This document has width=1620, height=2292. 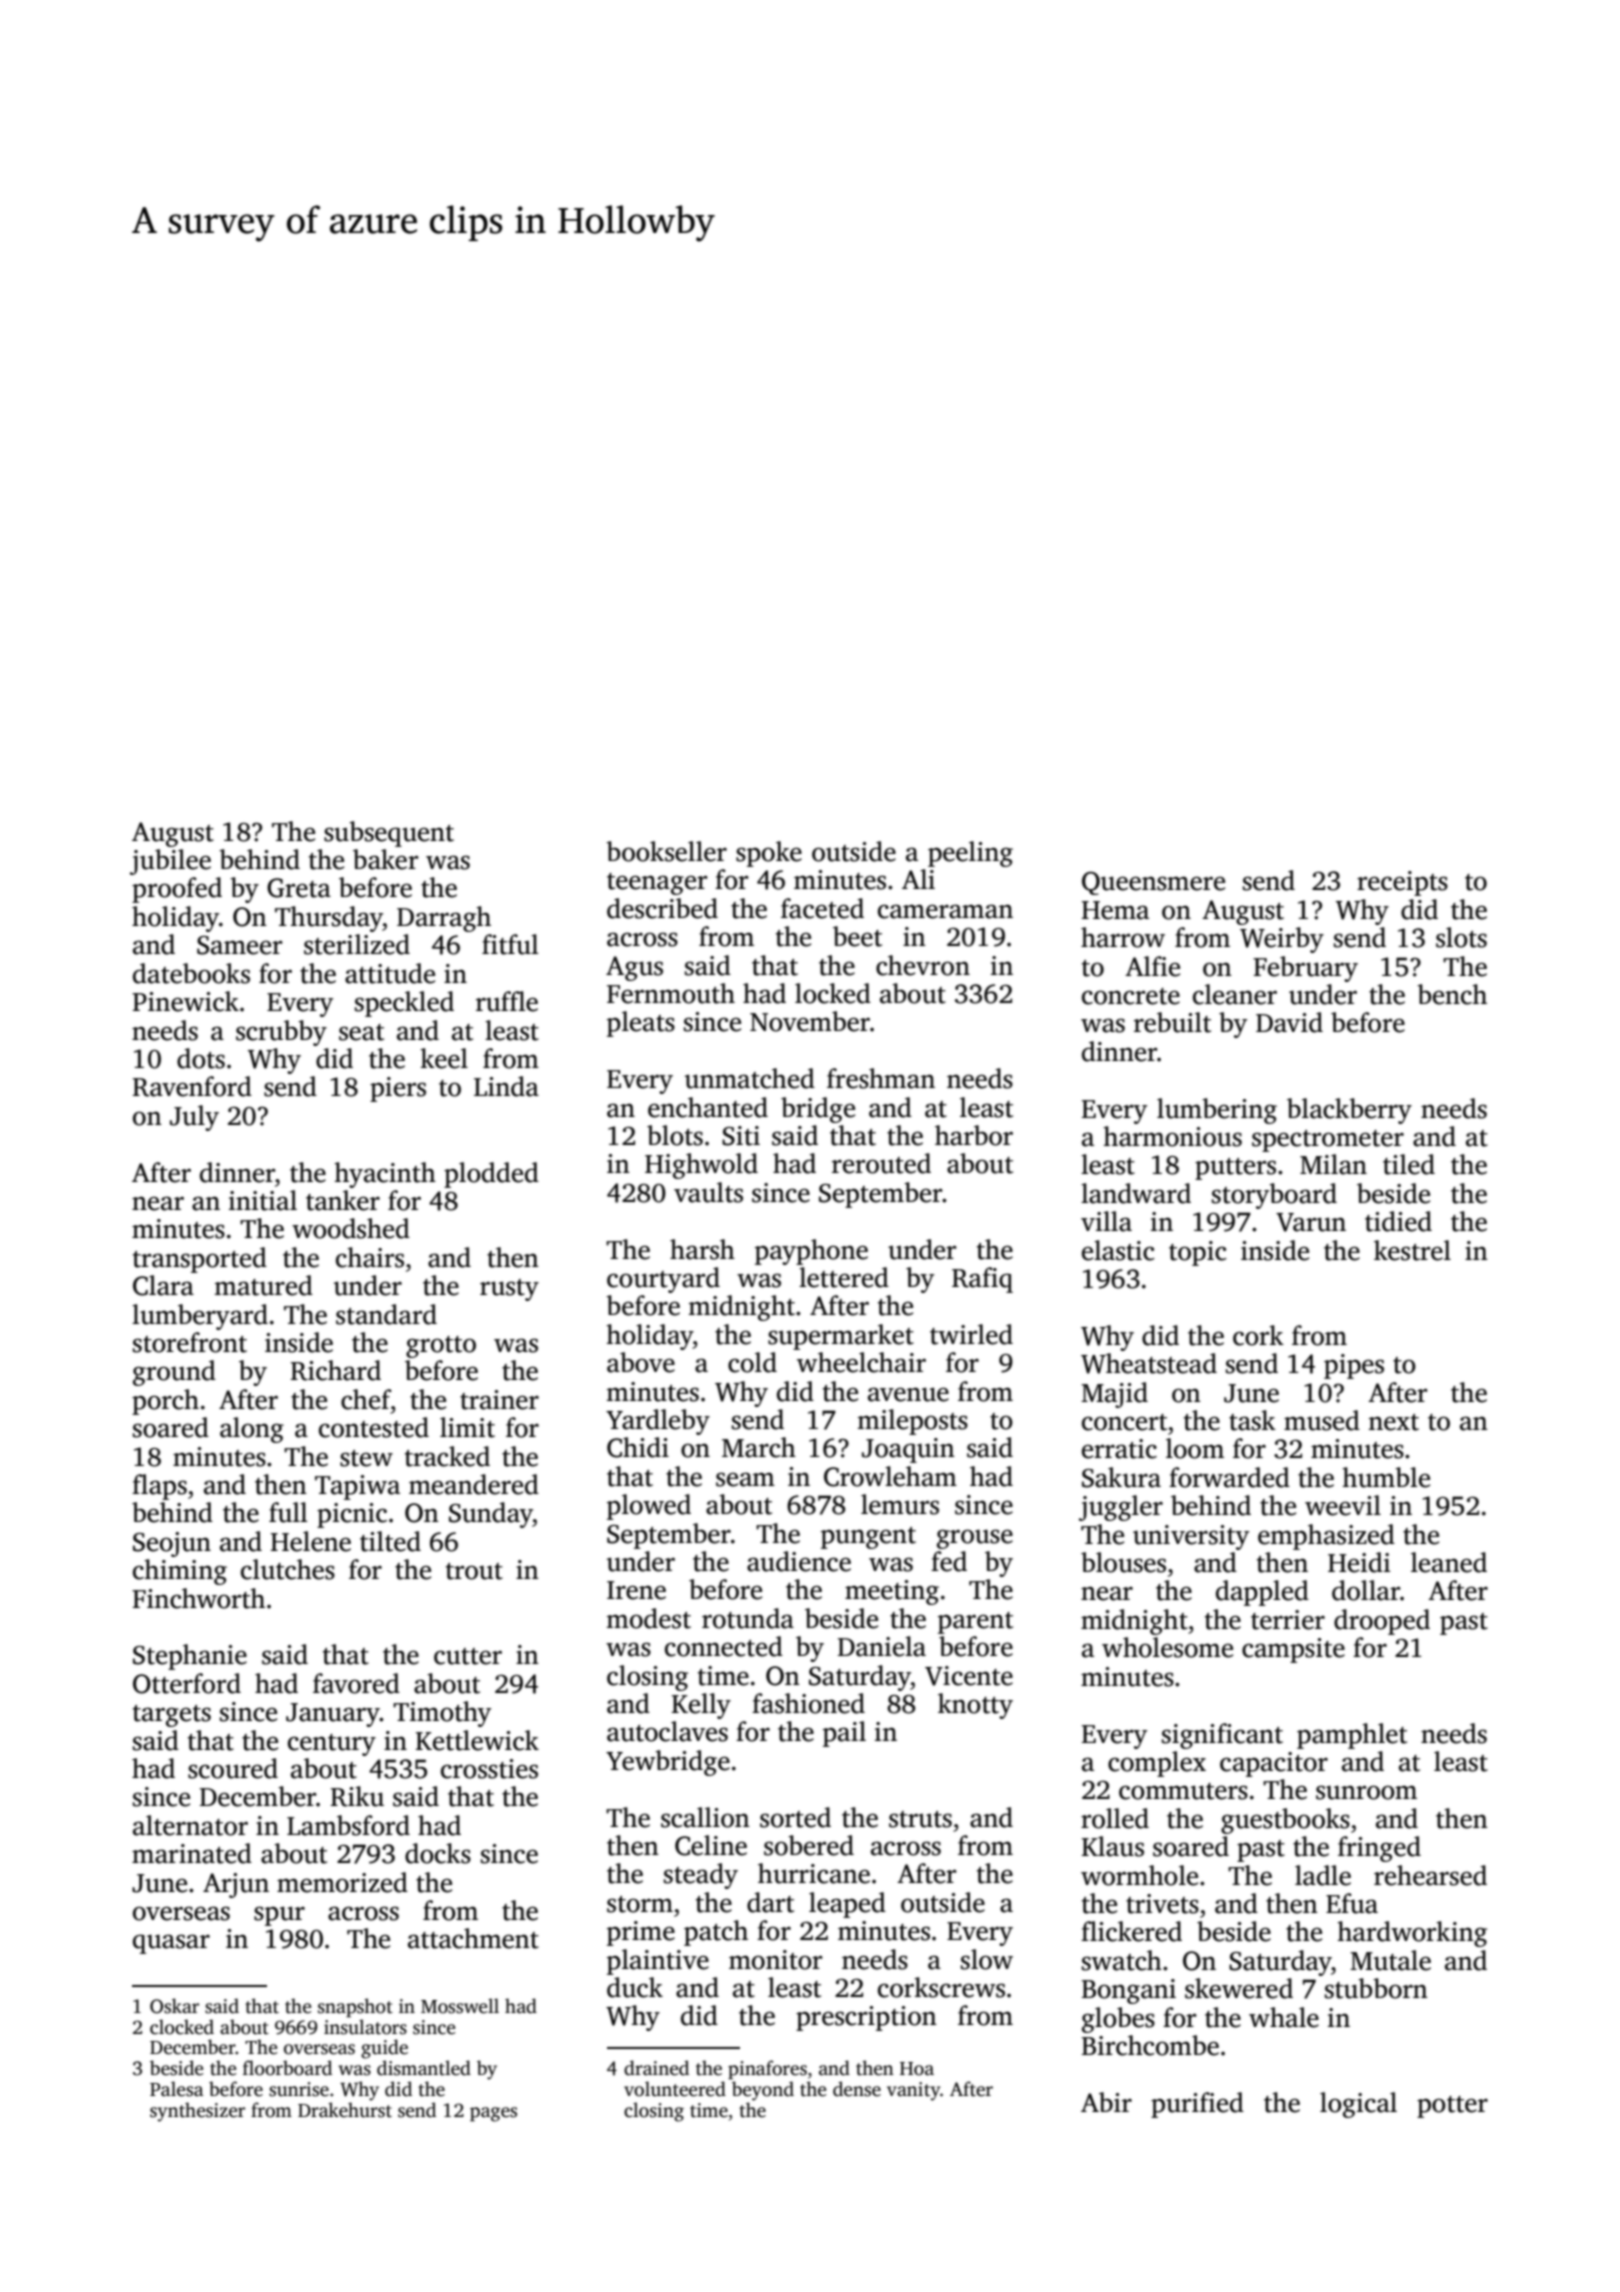 What do you see at coordinates (724, 1646) in the document?
I see `connected` at bounding box center [724, 1646].
